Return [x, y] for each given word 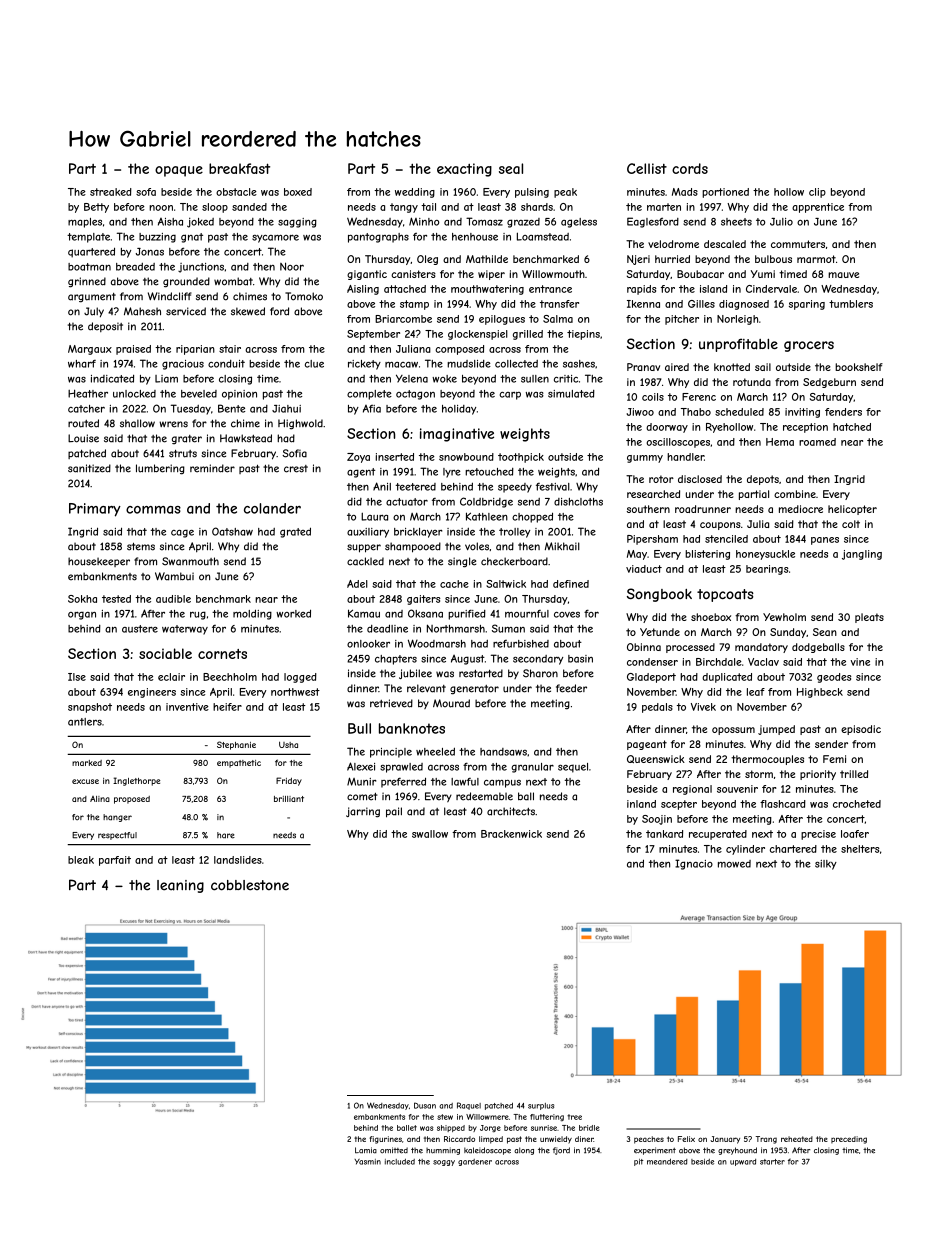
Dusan [425, 1105]
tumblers [851, 304]
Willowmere [487, 1117]
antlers [85, 722]
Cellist [647, 168]
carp [510, 396]
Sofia [294, 453]
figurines [385, 1140]
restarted [481, 673]
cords [690, 168]
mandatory [761, 648]
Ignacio [694, 864]
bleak [81, 860]
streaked [111, 192]
